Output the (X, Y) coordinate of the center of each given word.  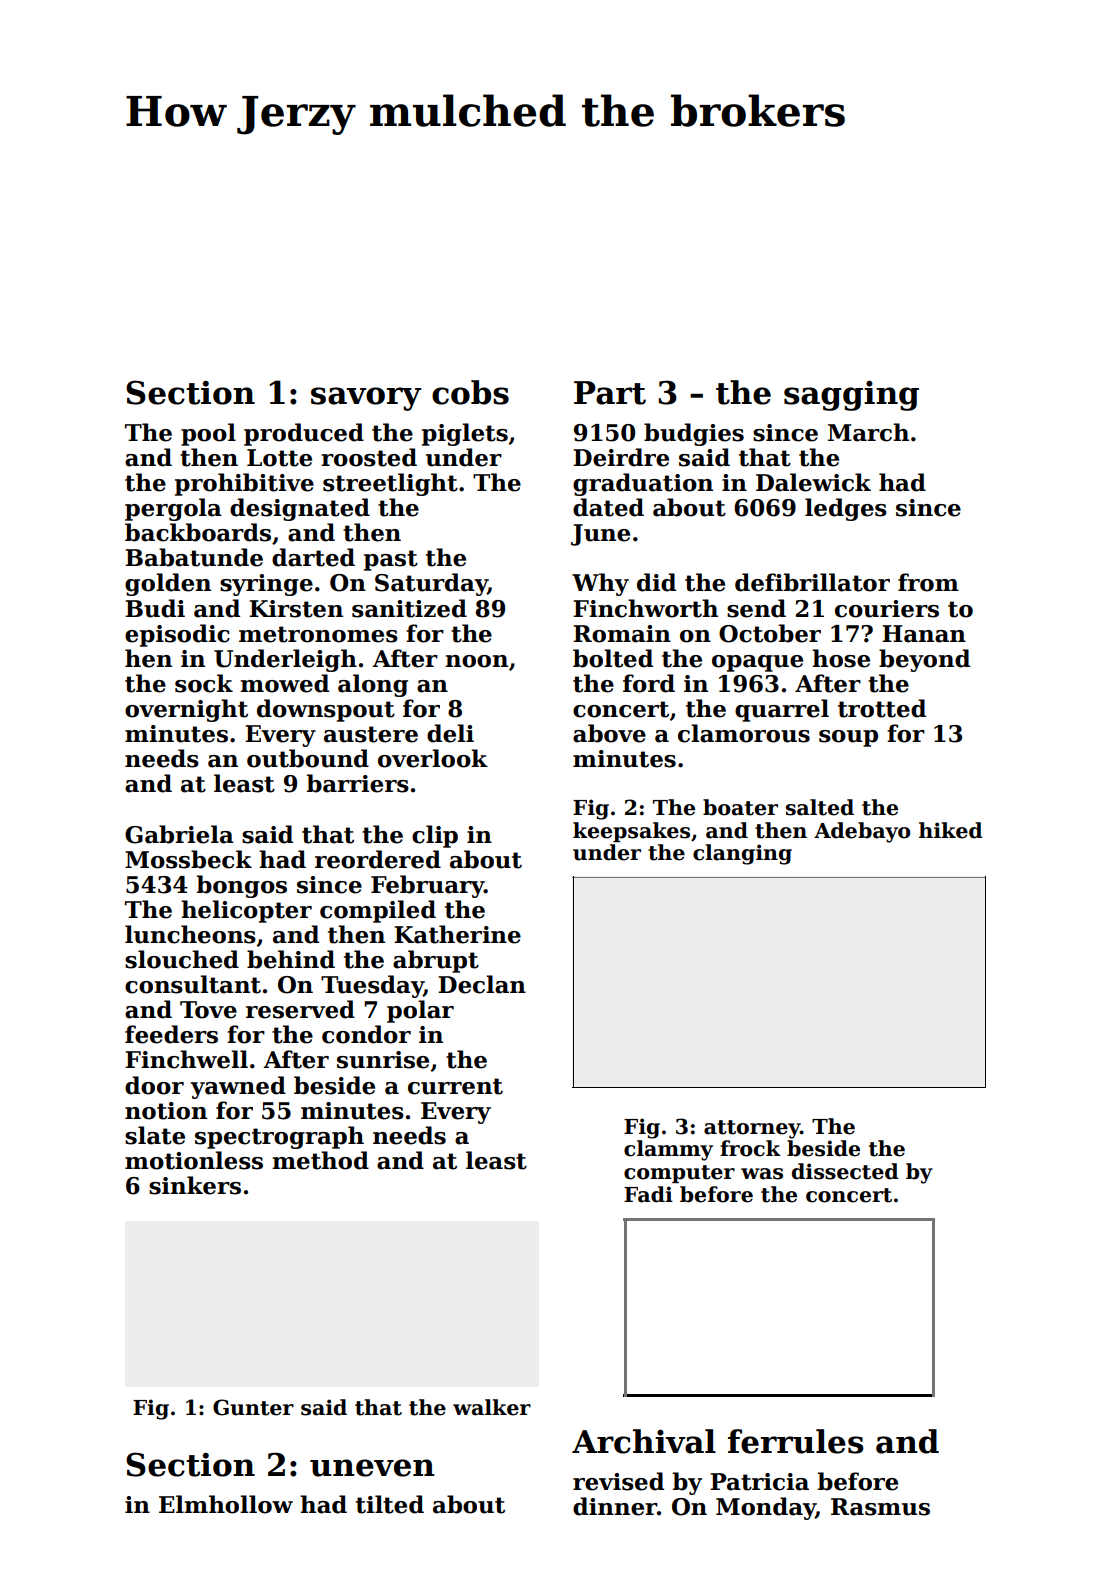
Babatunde (194, 557)
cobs (470, 392)
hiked (951, 830)
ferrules (796, 1441)
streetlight (390, 484)
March (868, 432)
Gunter (253, 1407)
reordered (378, 859)
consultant (193, 984)
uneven (372, 1468)
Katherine (457, 934)
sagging (851, 395)
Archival (644, 1441)
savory (366, 399)
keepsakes (631, 832)
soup (848, 738)
